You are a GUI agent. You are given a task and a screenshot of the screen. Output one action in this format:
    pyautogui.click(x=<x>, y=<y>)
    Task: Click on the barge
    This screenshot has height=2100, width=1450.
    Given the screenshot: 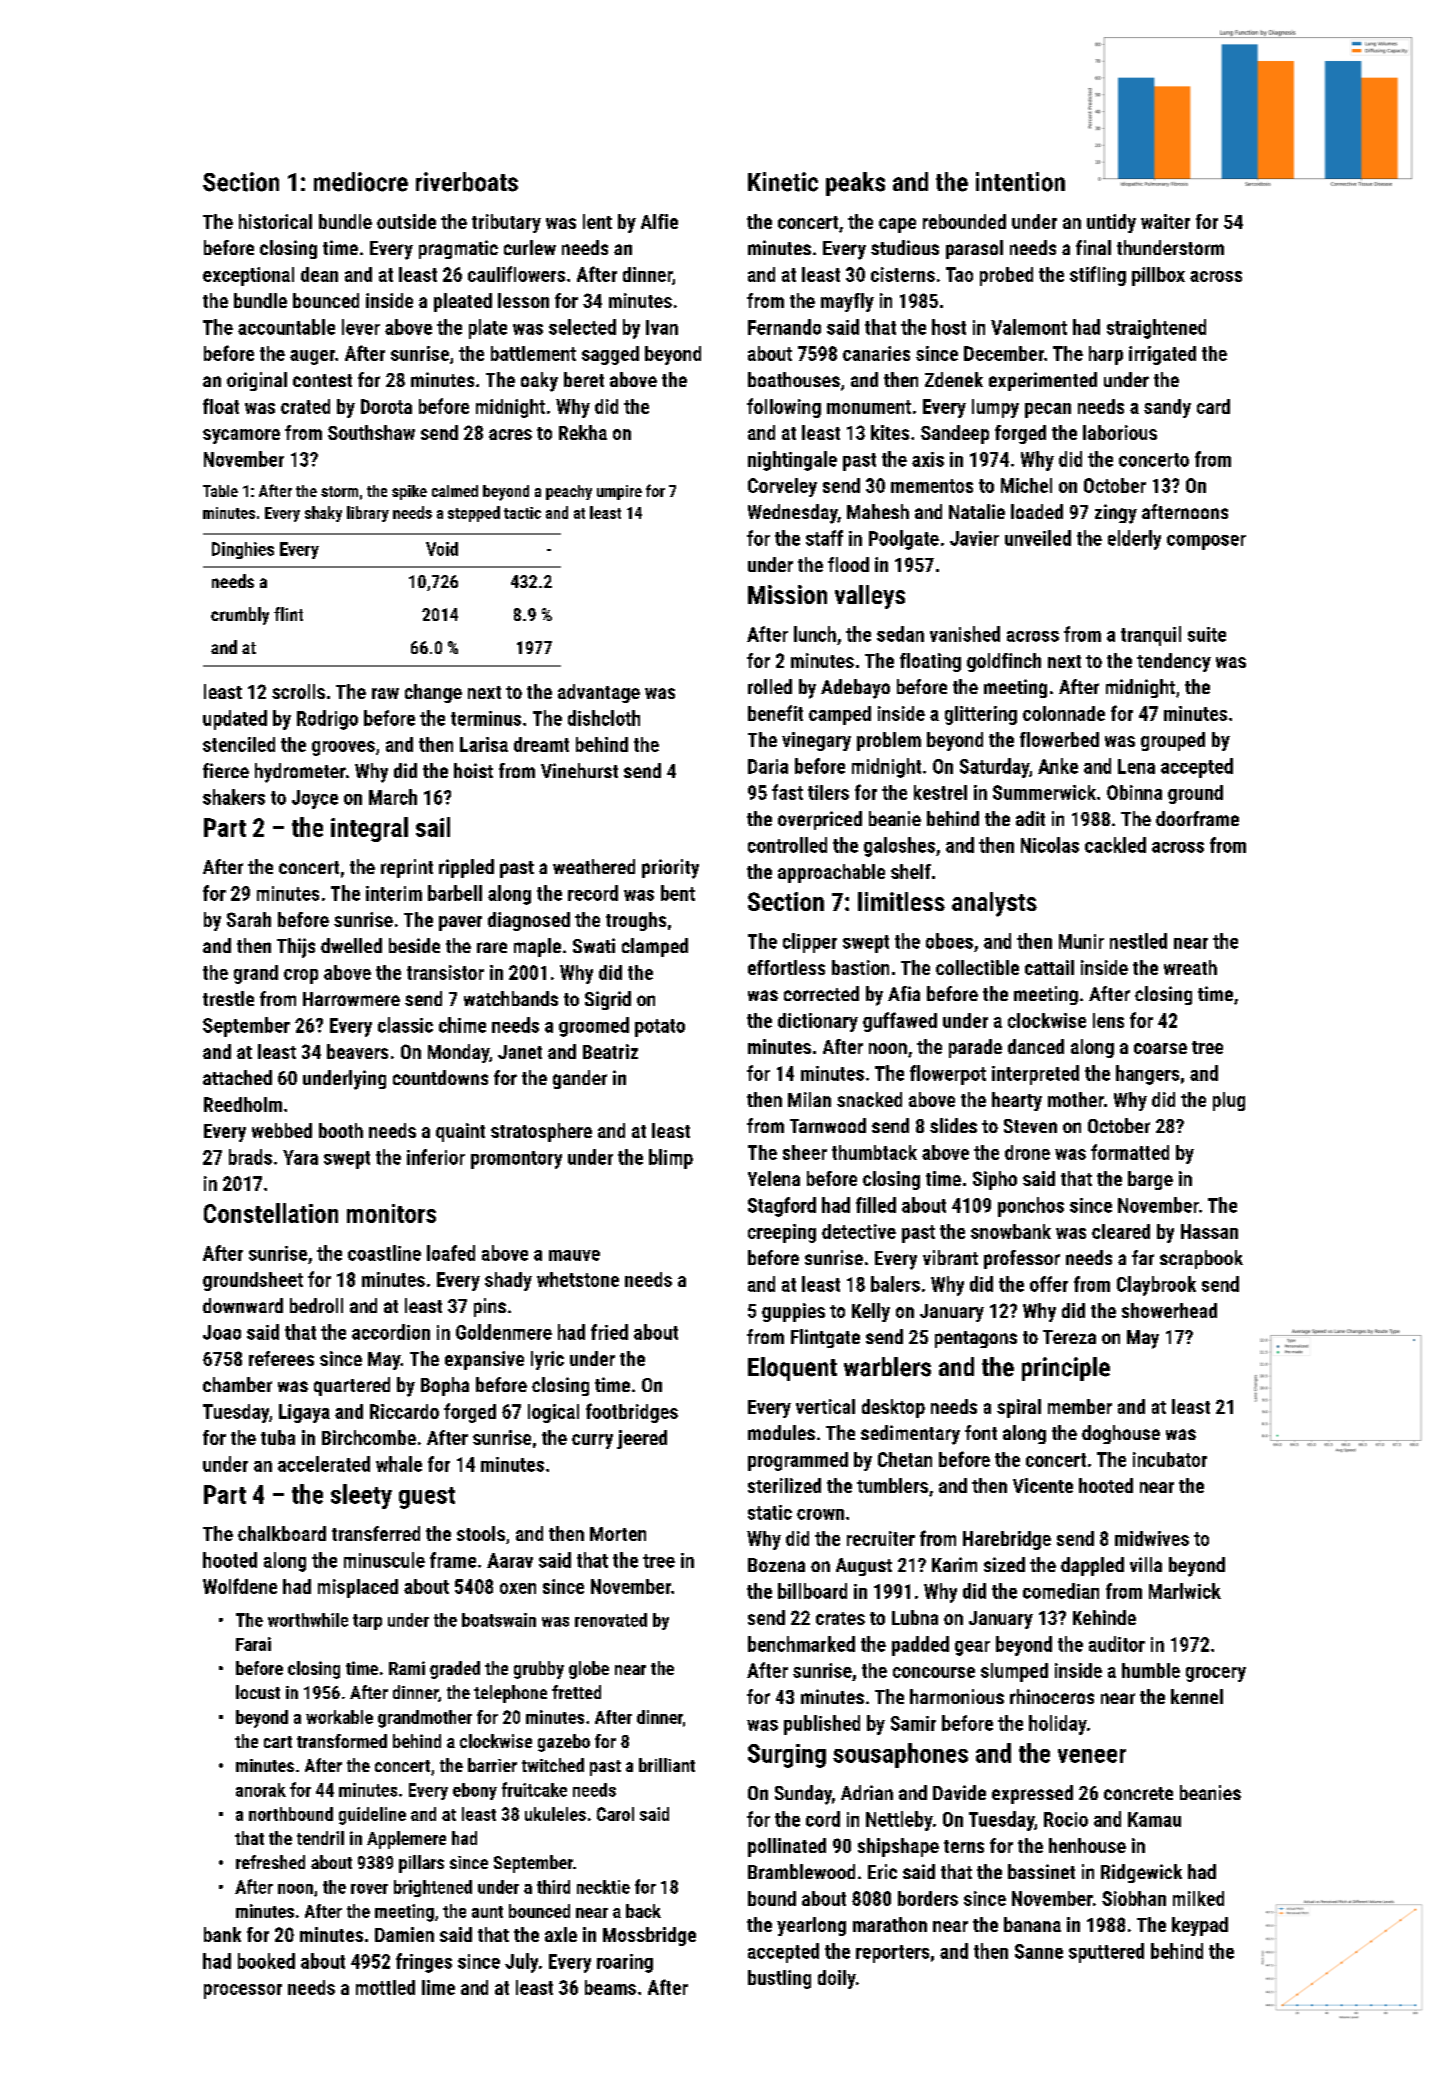 What is the action you would take?
    pyautogui.click(x=1150, y=1180)
